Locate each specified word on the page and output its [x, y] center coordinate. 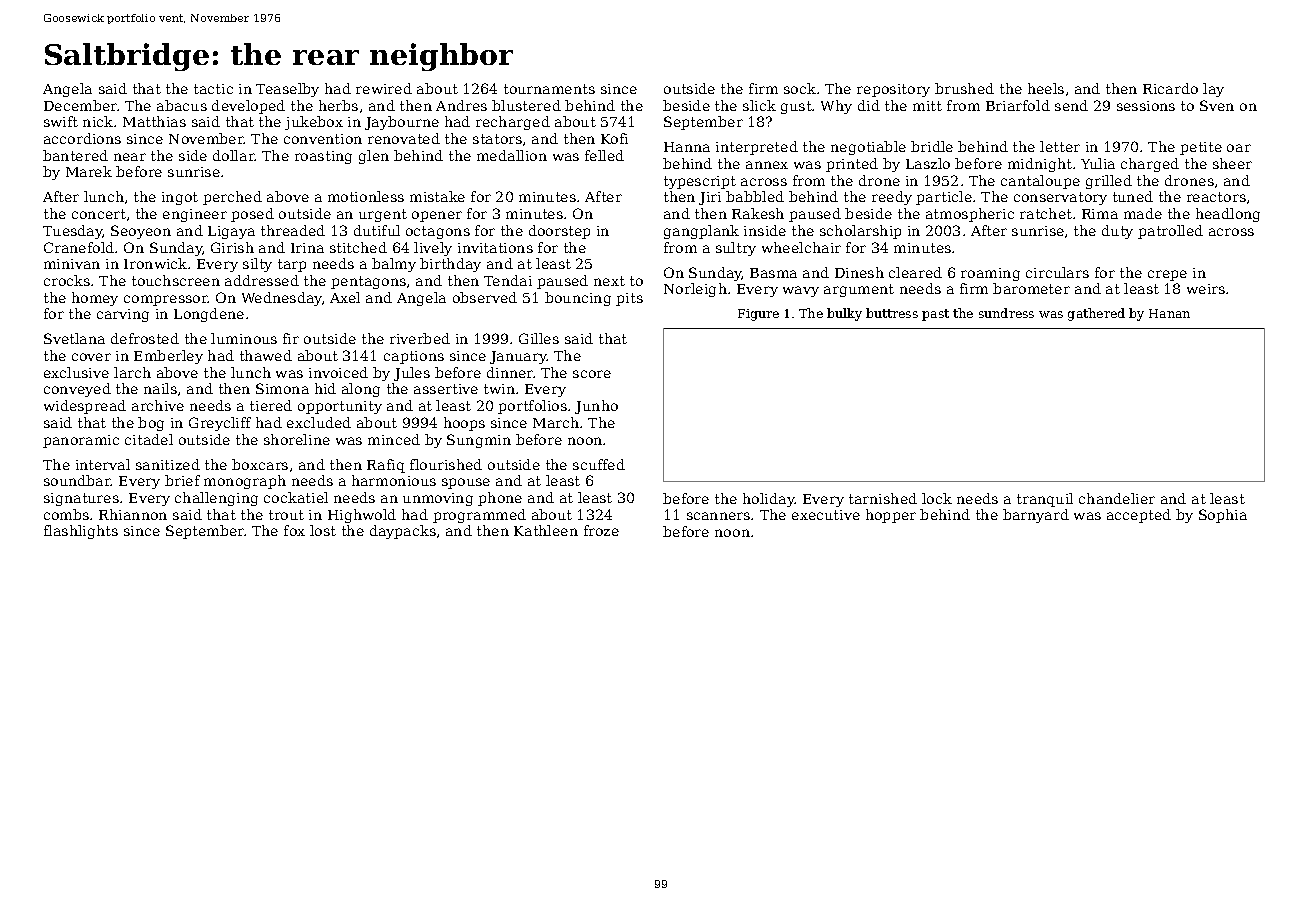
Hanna [687, 147]
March [556, 422]
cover [91, 357]
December [80, 105]
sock [800, 88]
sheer [1232, 163]
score [592, 374]
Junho [596, 407]
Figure [758, 315]
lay [1213, 90]
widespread [85, 407]
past [935, 315]
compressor [166, 300]
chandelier [1117, 498]
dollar [234, 155]
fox [294, 530]
